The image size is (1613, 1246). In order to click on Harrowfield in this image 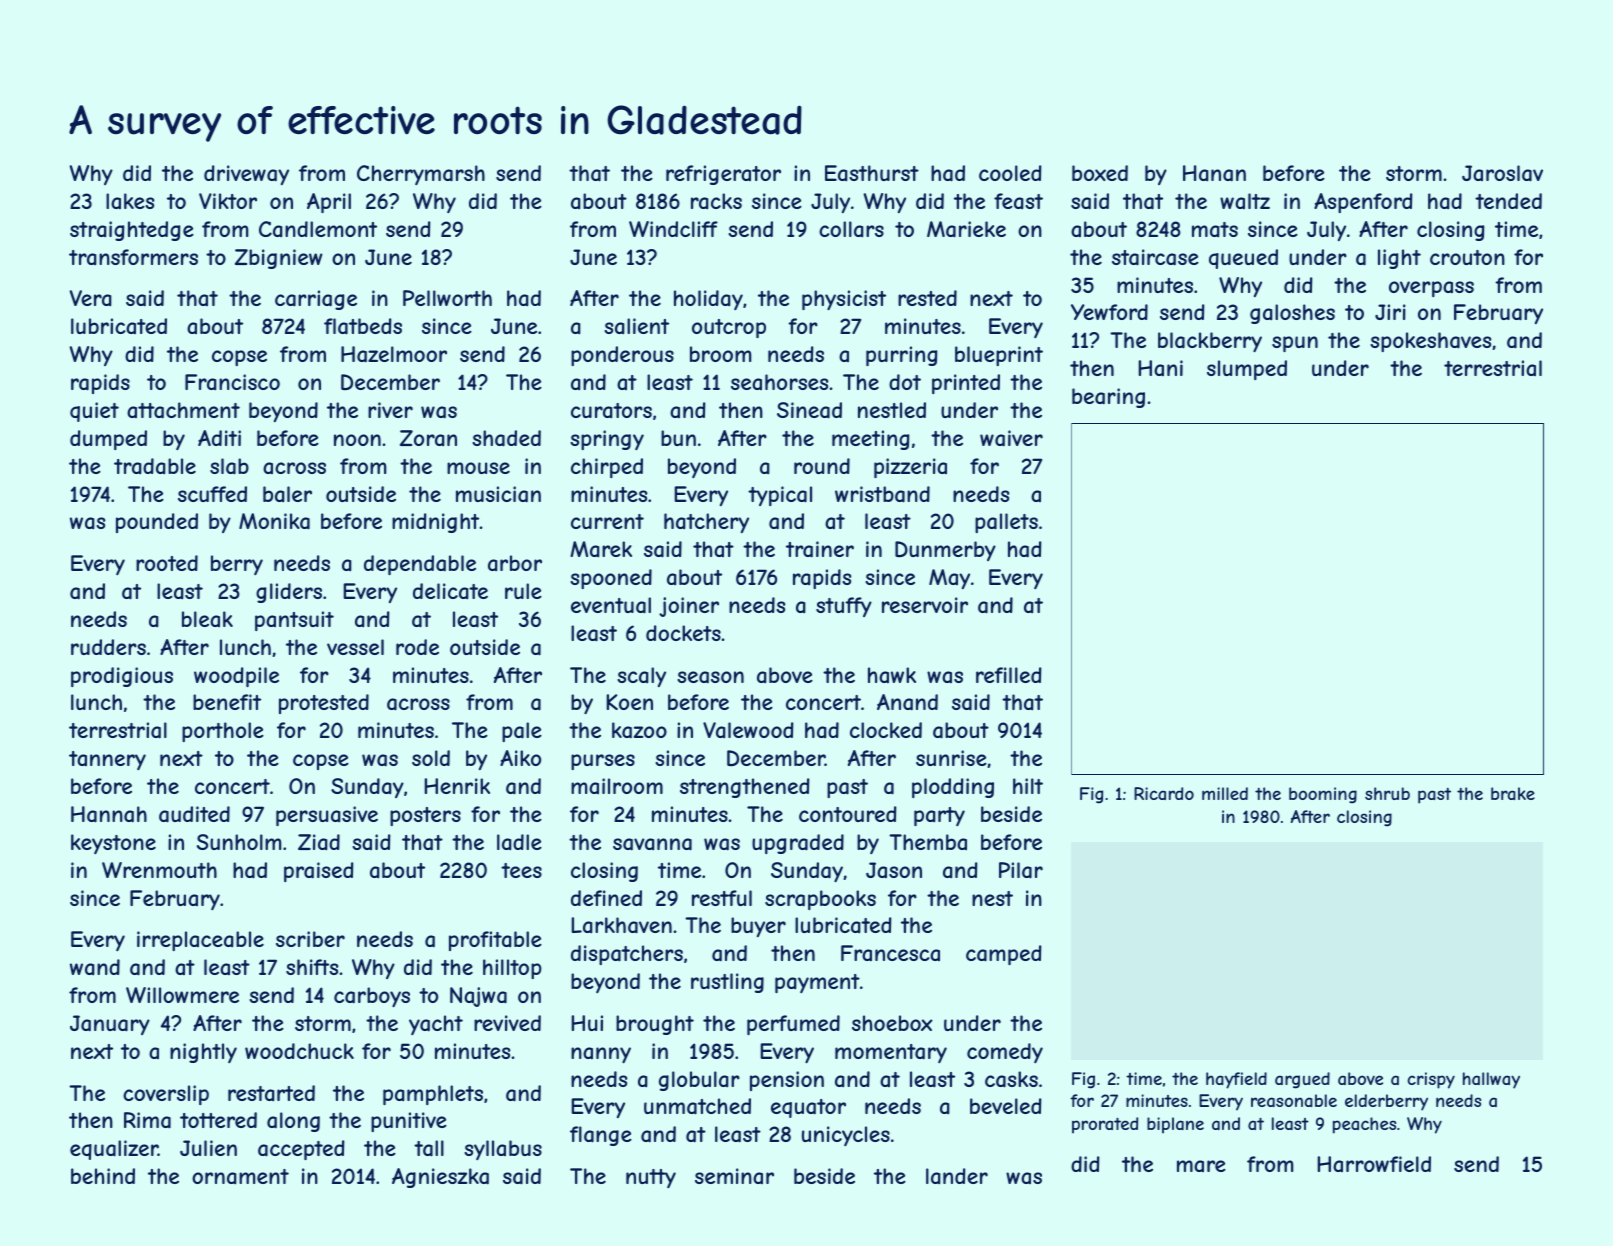, I will do `click(1374, 1164)`.
